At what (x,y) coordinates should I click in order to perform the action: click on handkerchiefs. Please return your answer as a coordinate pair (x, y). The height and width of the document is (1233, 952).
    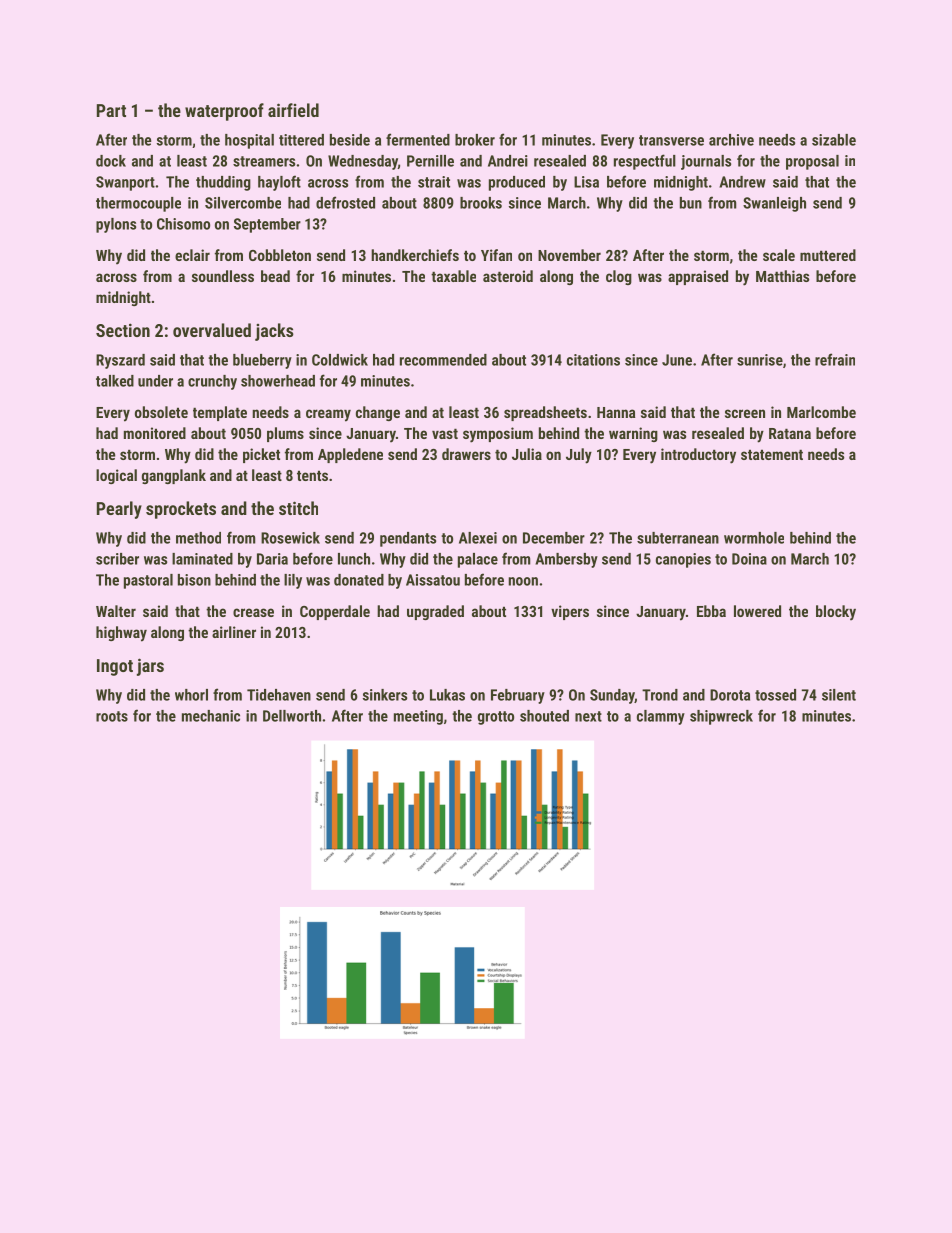
    Looking at the image, I should click on (415, 255).
